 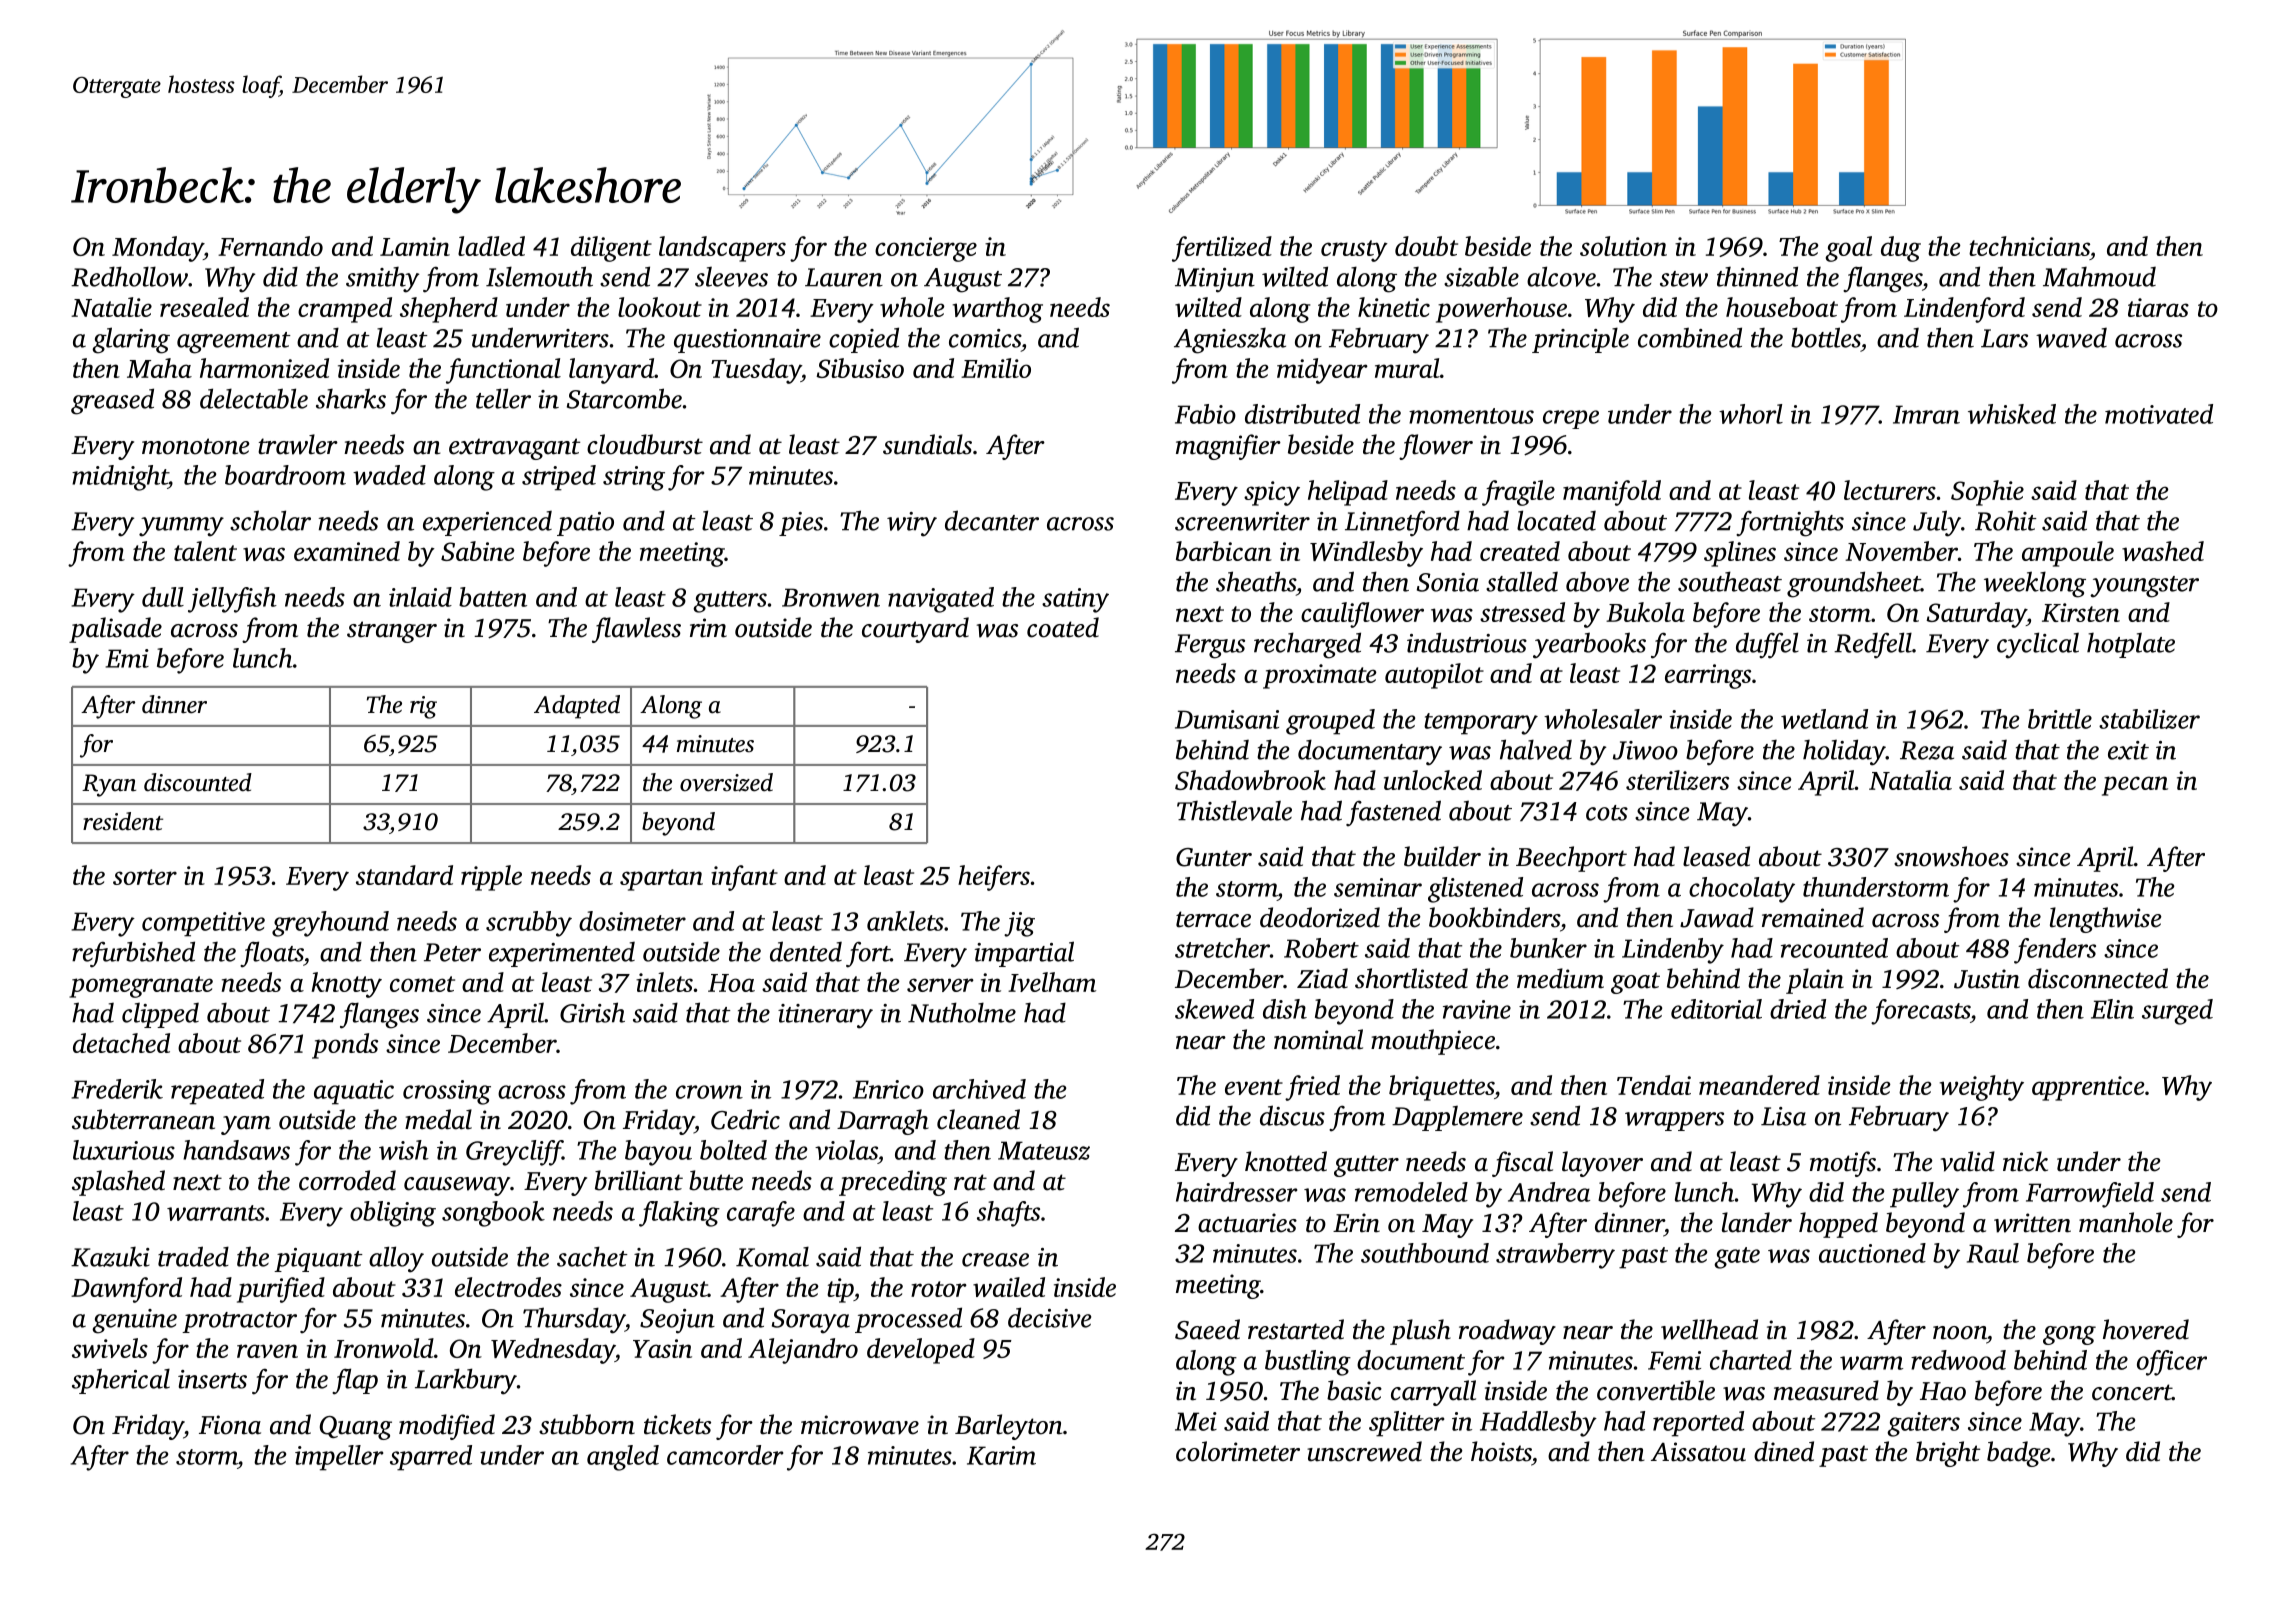 I want to click on Rohit, so click(x=2006, y=520).
